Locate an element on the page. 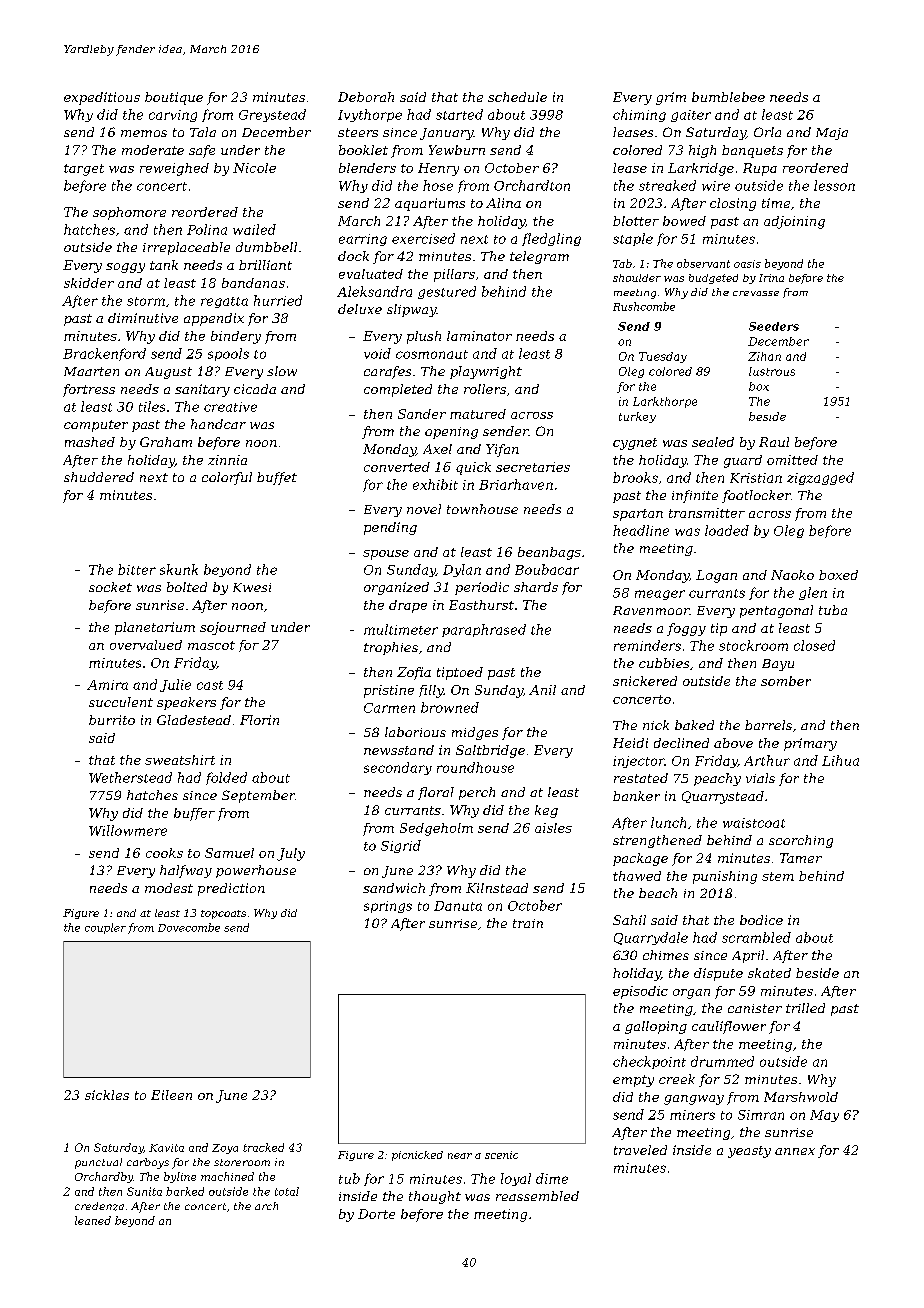 Image resolution: width=924 pixels, height=1308 pixels. grim is located at coordinates (671, 98).
